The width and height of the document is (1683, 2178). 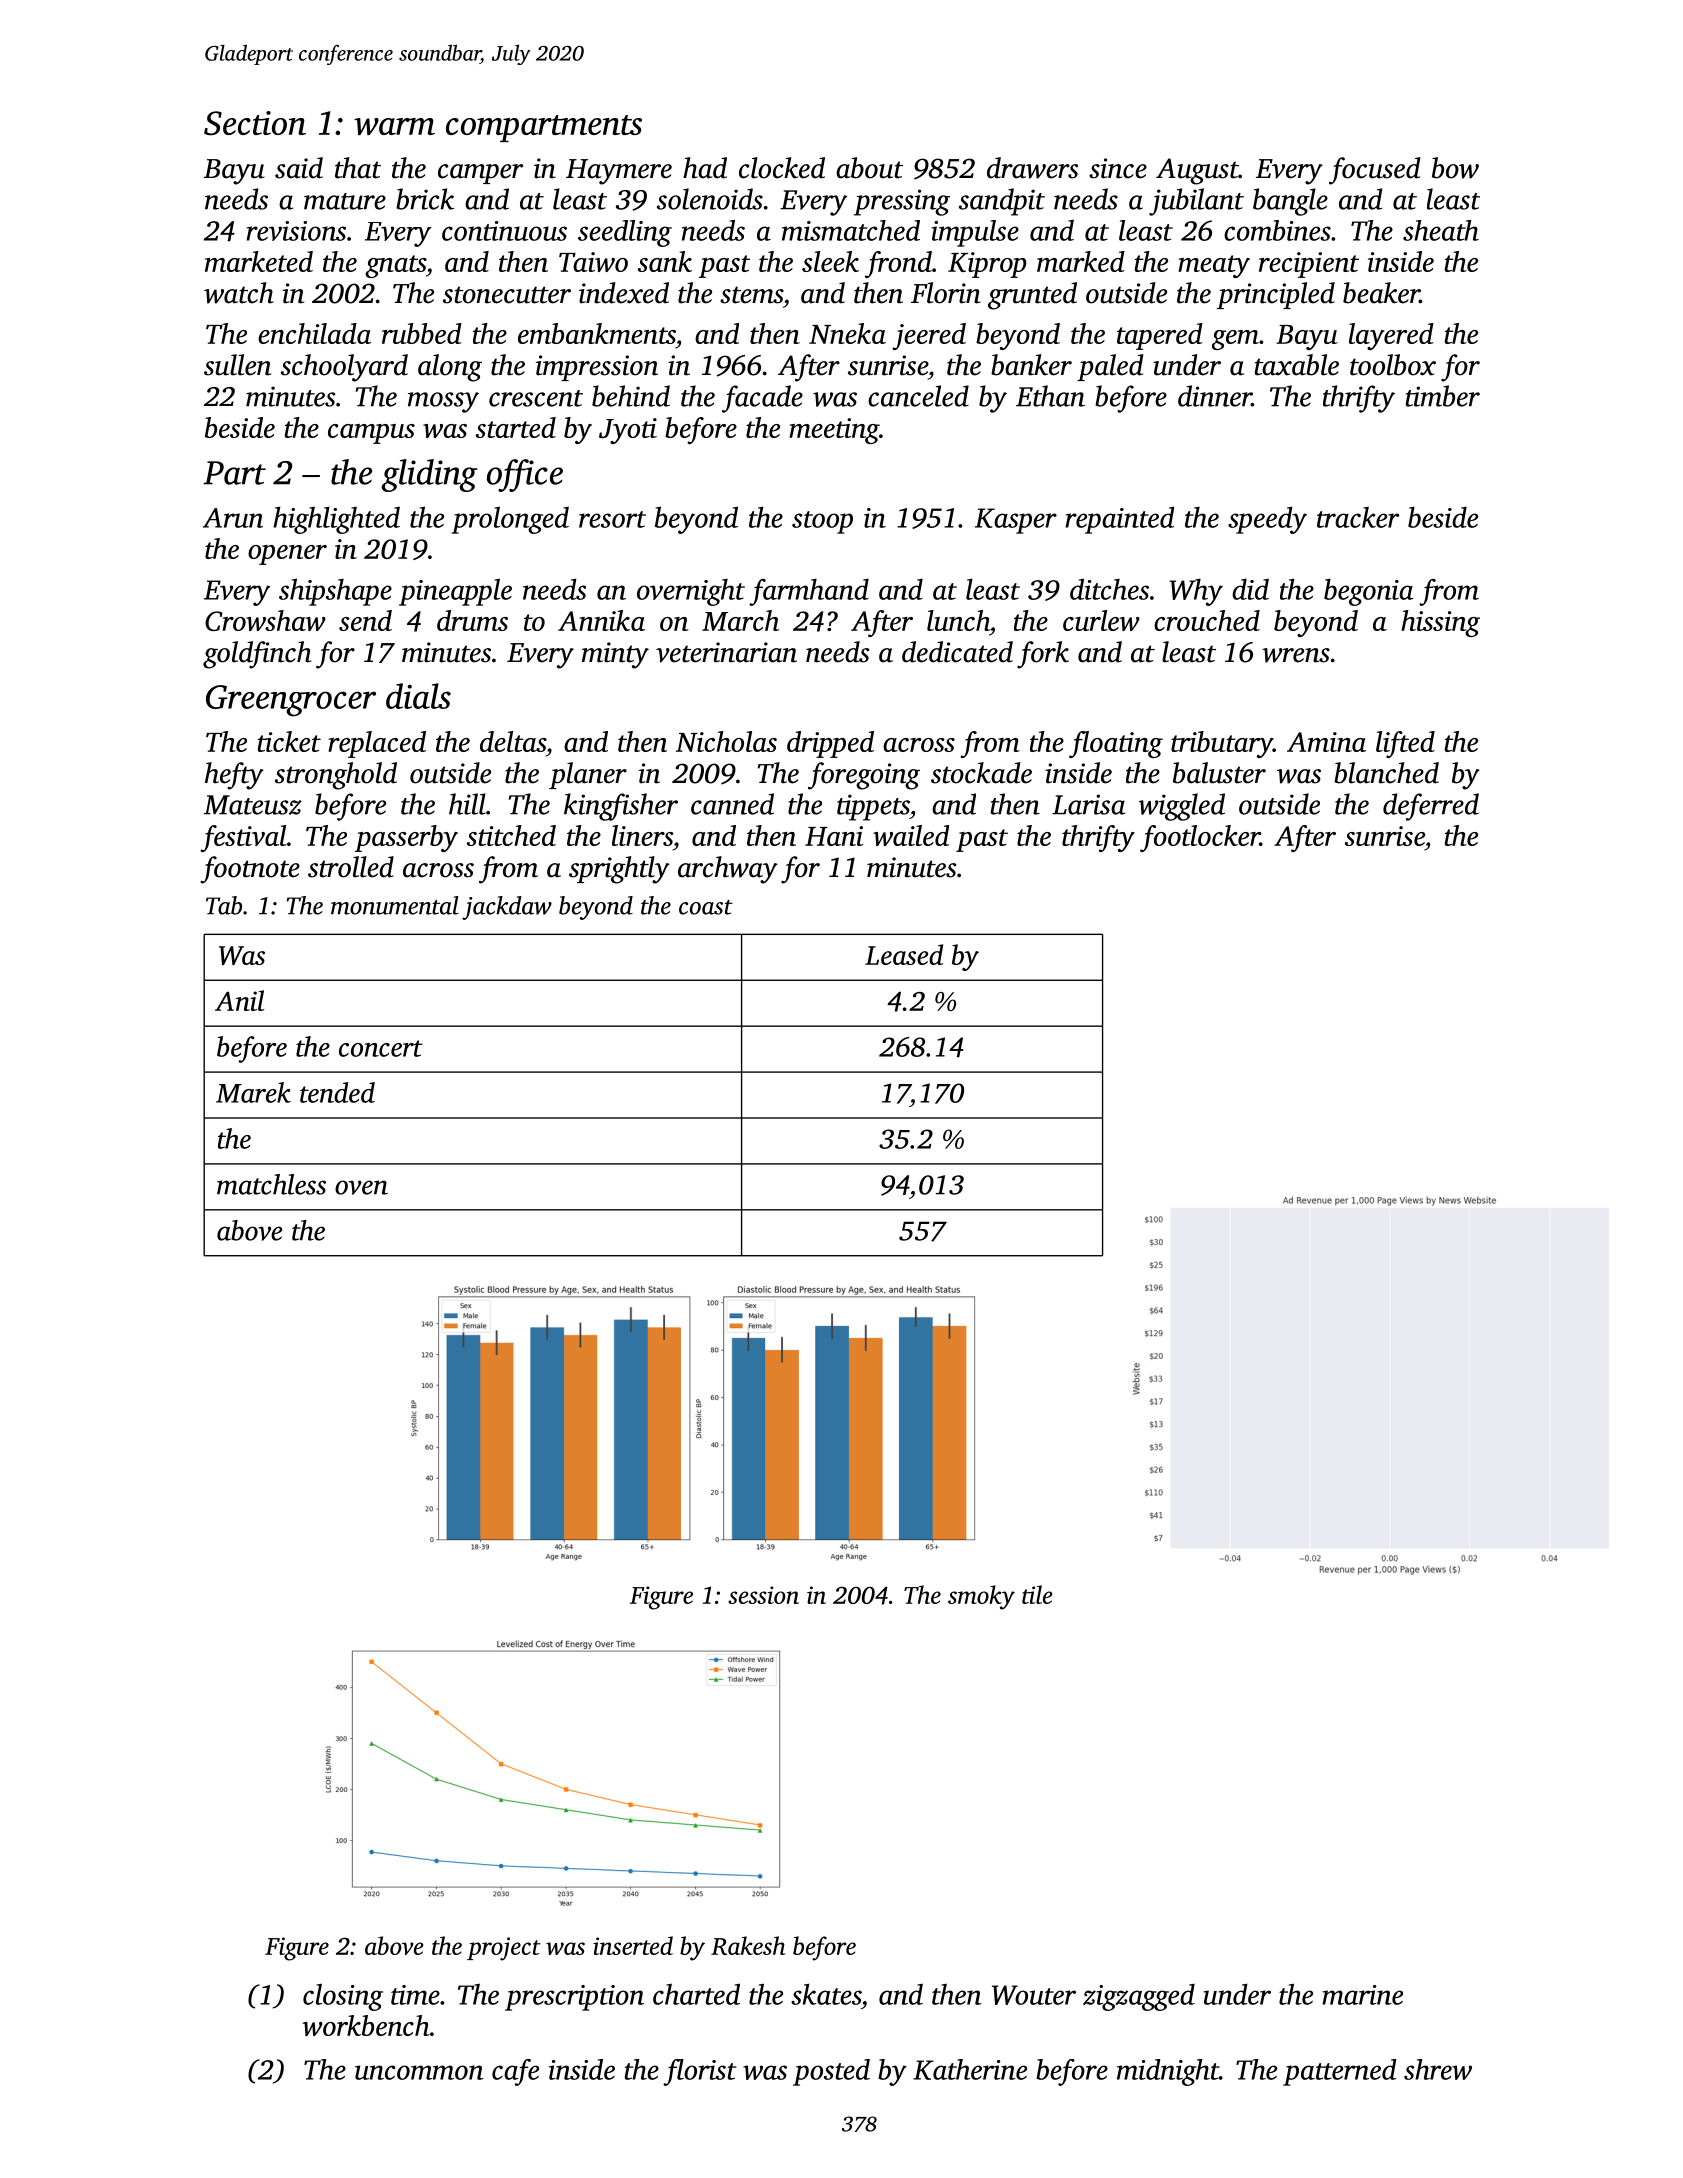 I want to click on oven, so click(x=361, y=1187).
